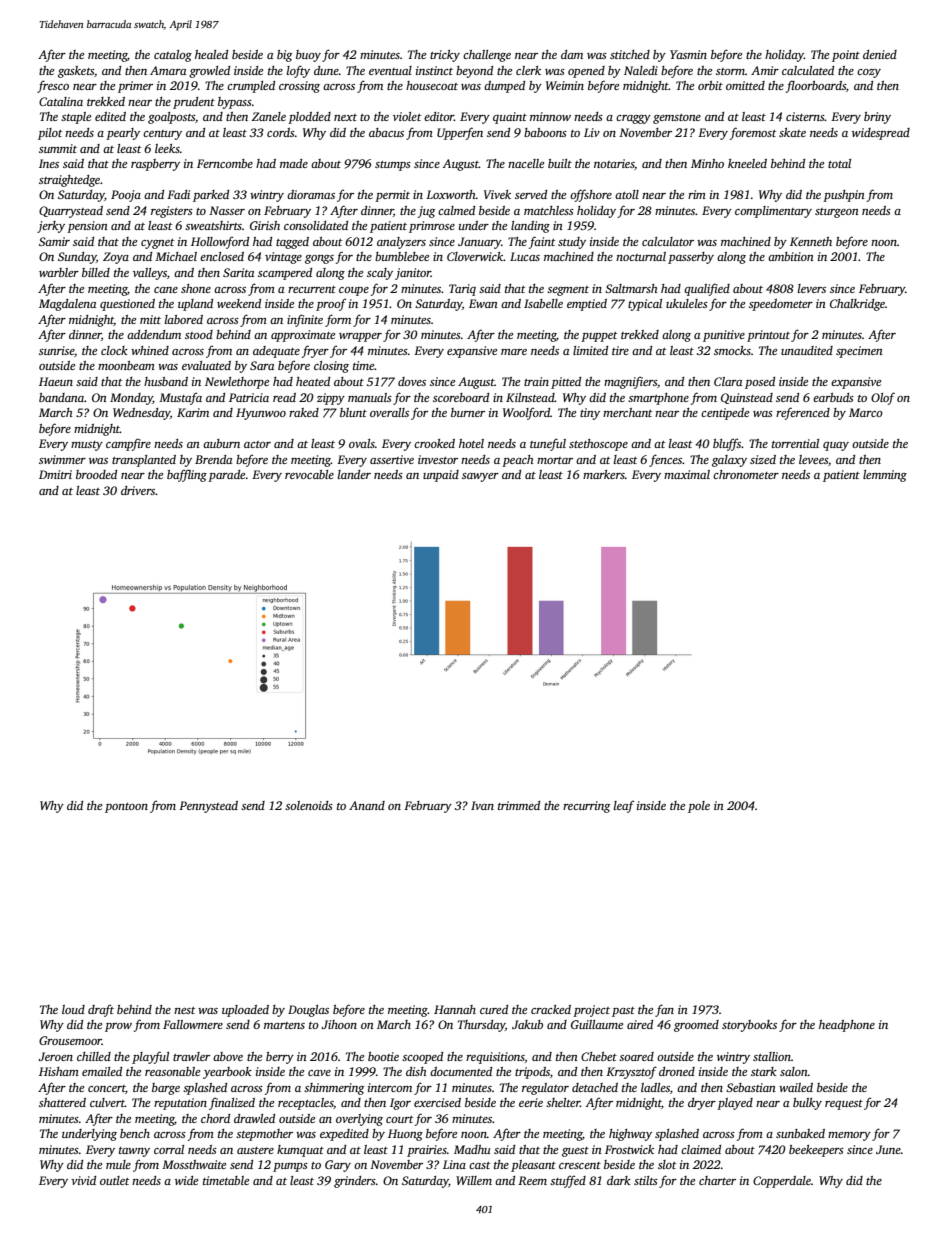  Describe the element at coordinates (624, 806) in the screenshot. I see `leaf` at that location.
